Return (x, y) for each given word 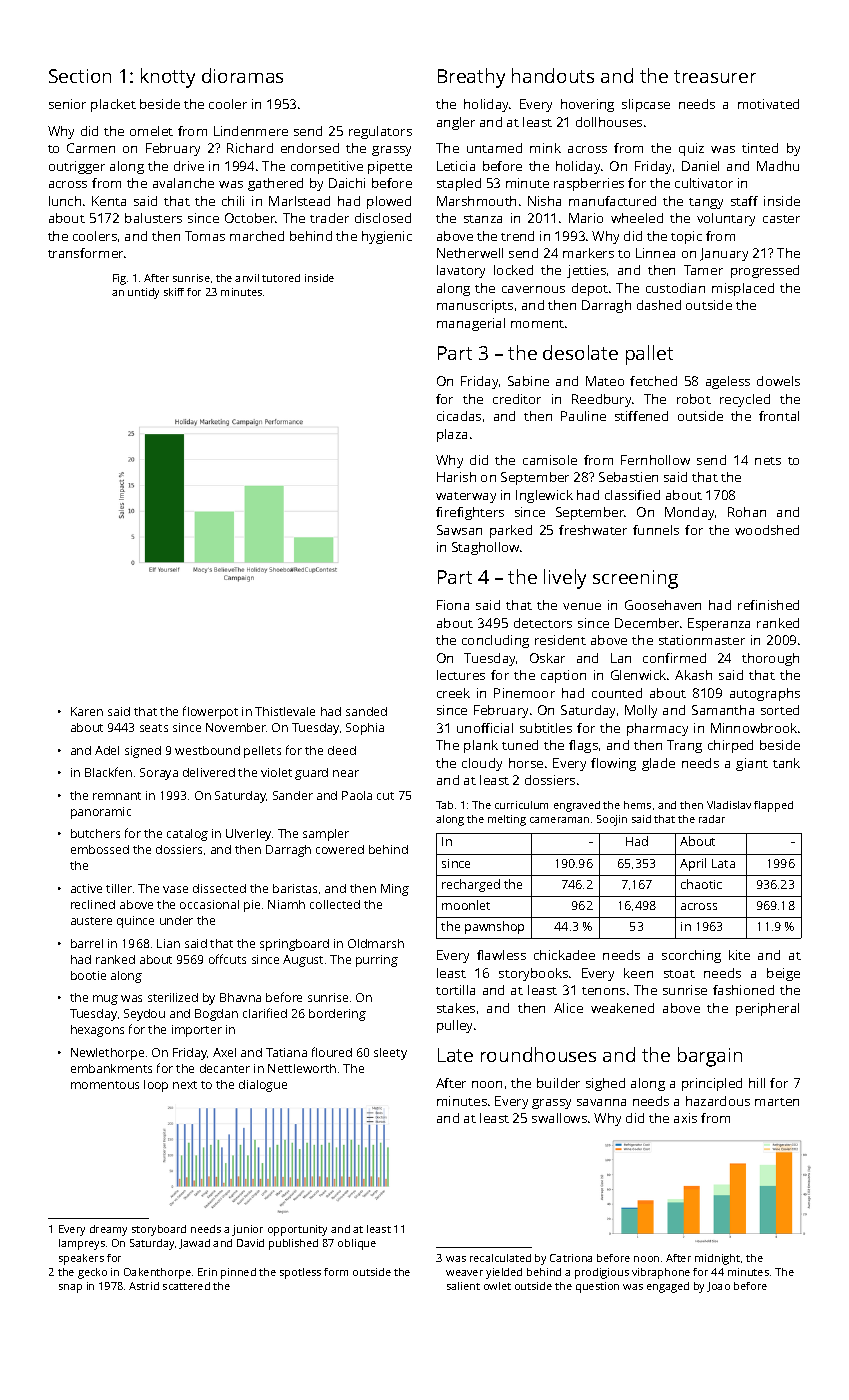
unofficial (485, 728)
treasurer (715, 76)
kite (739, 955)
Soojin (612, 820)
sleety (390, 1054)
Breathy (471, 78)
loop (156, 1086)
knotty (168, 78)
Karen (87, 711)
